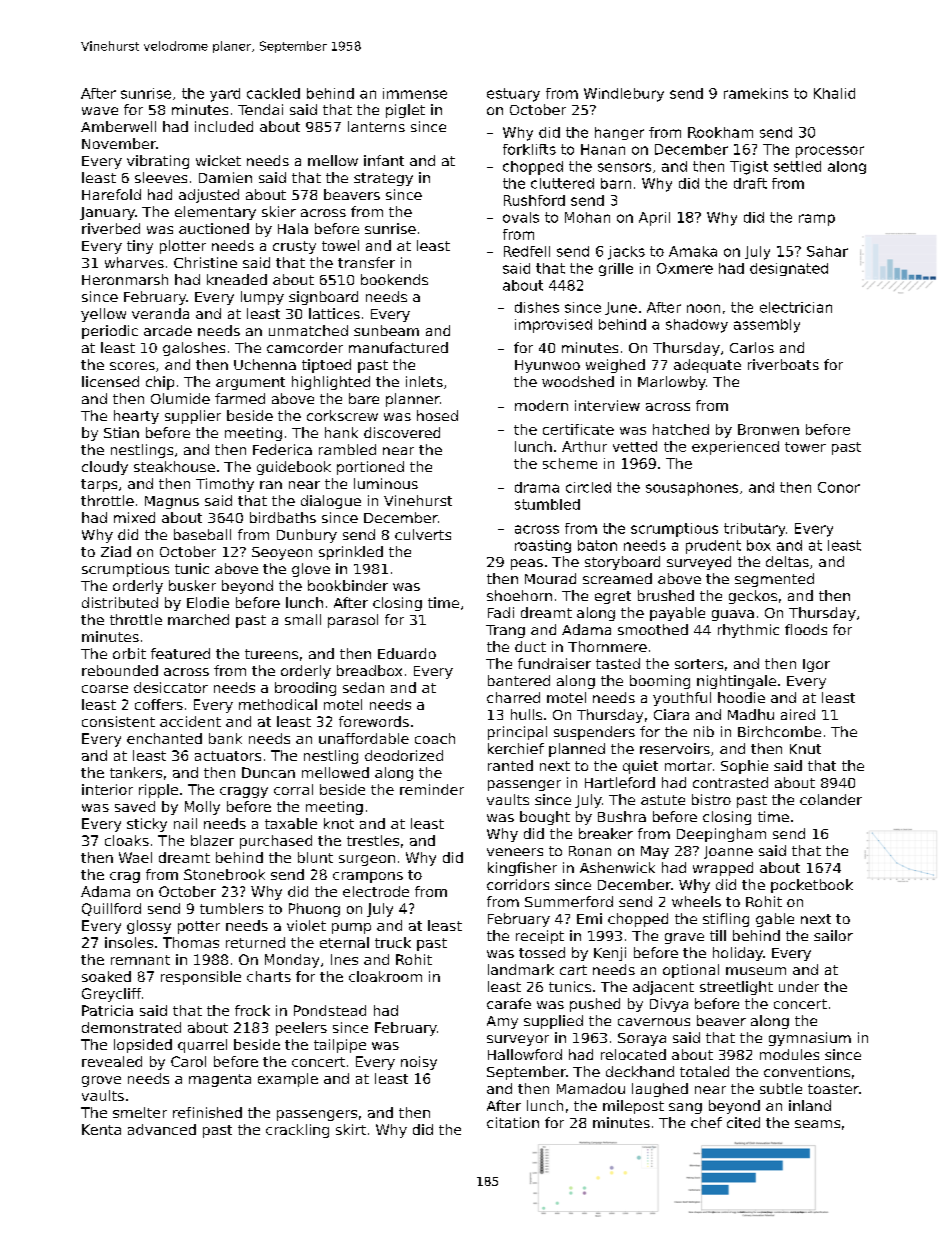  What do you see at coordinates (805, 749) in the document?
I see `Knut` at bounding box center [805, 749].
